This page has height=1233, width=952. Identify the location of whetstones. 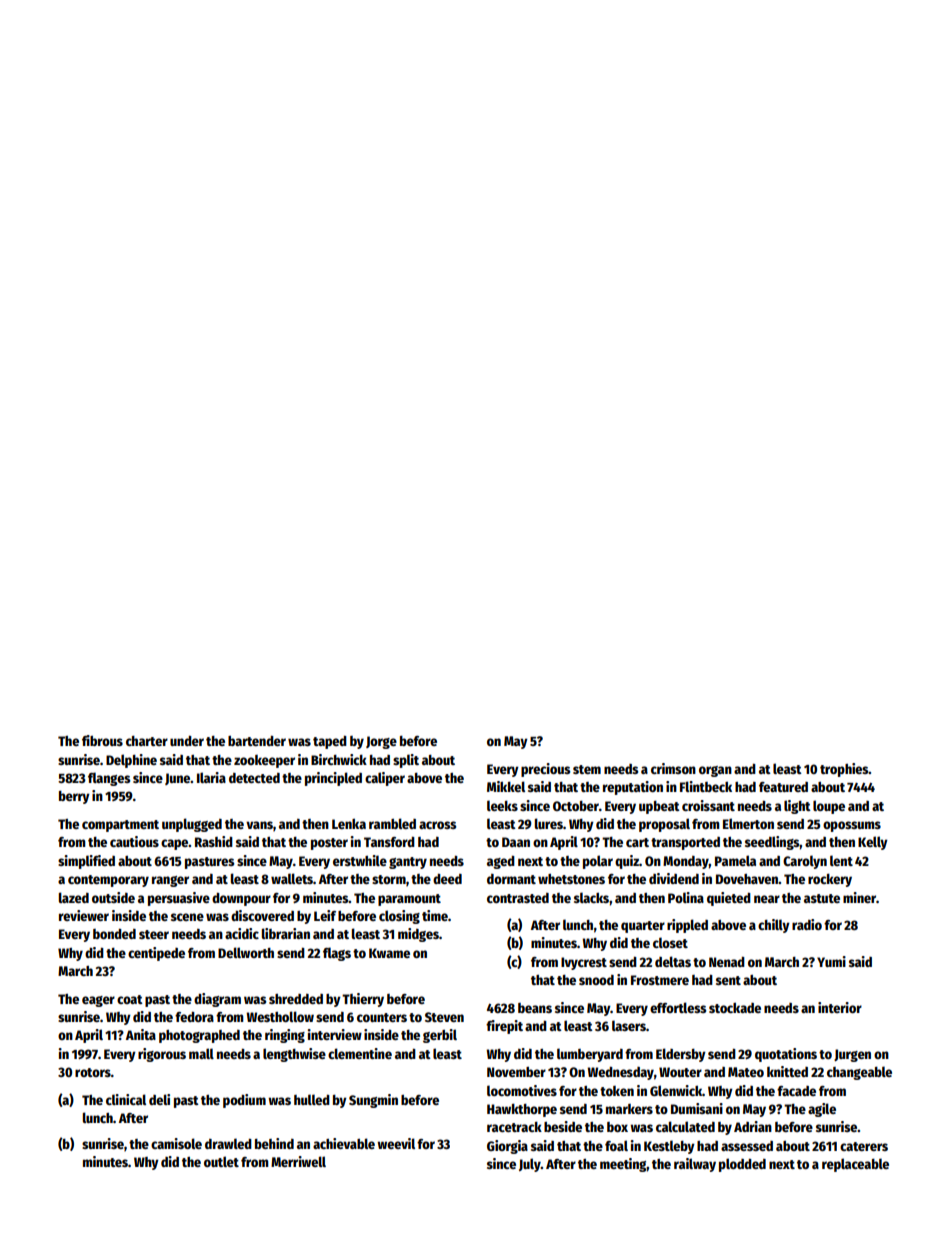
(571, 879).
